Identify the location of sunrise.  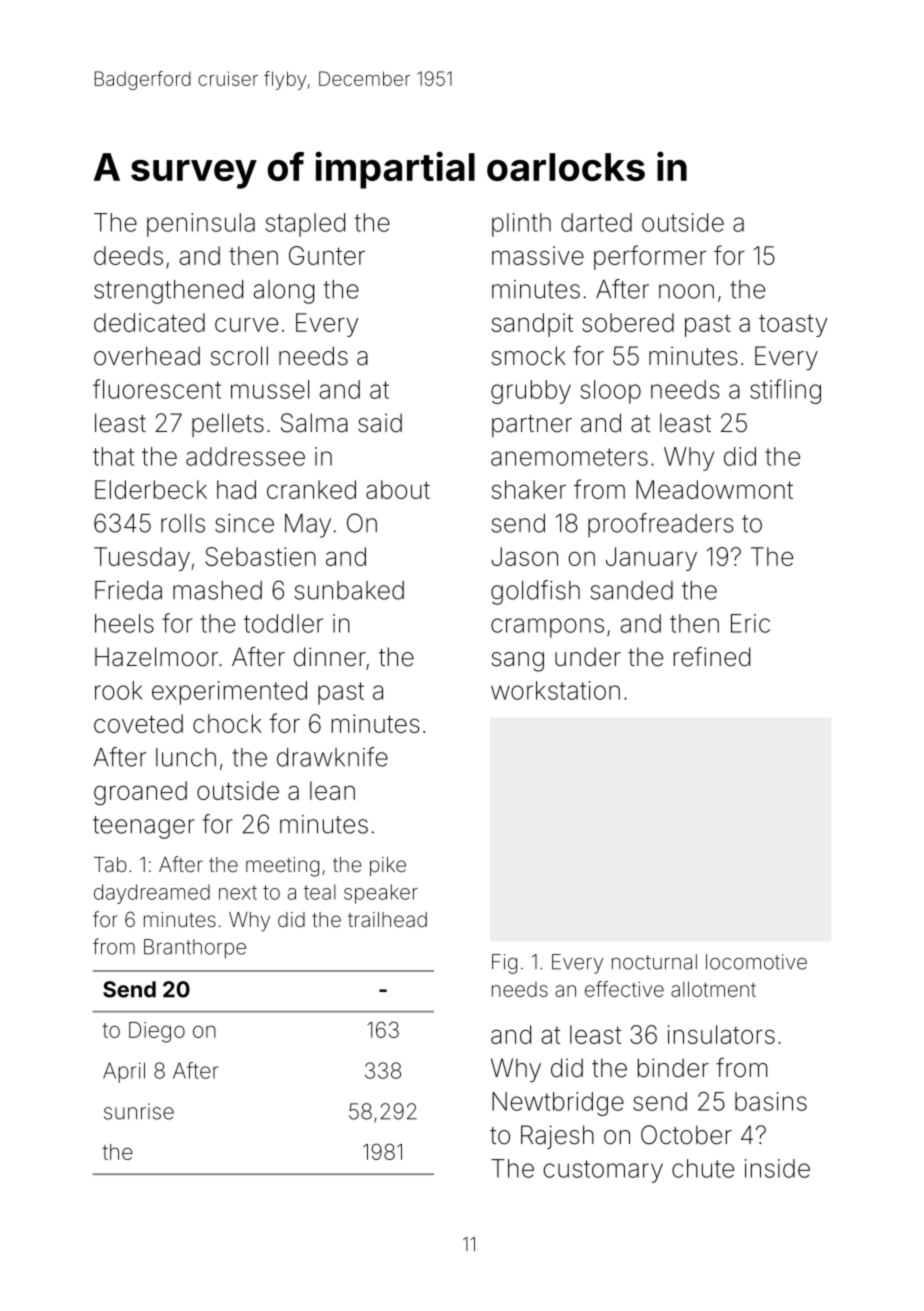
(139, 1111).
